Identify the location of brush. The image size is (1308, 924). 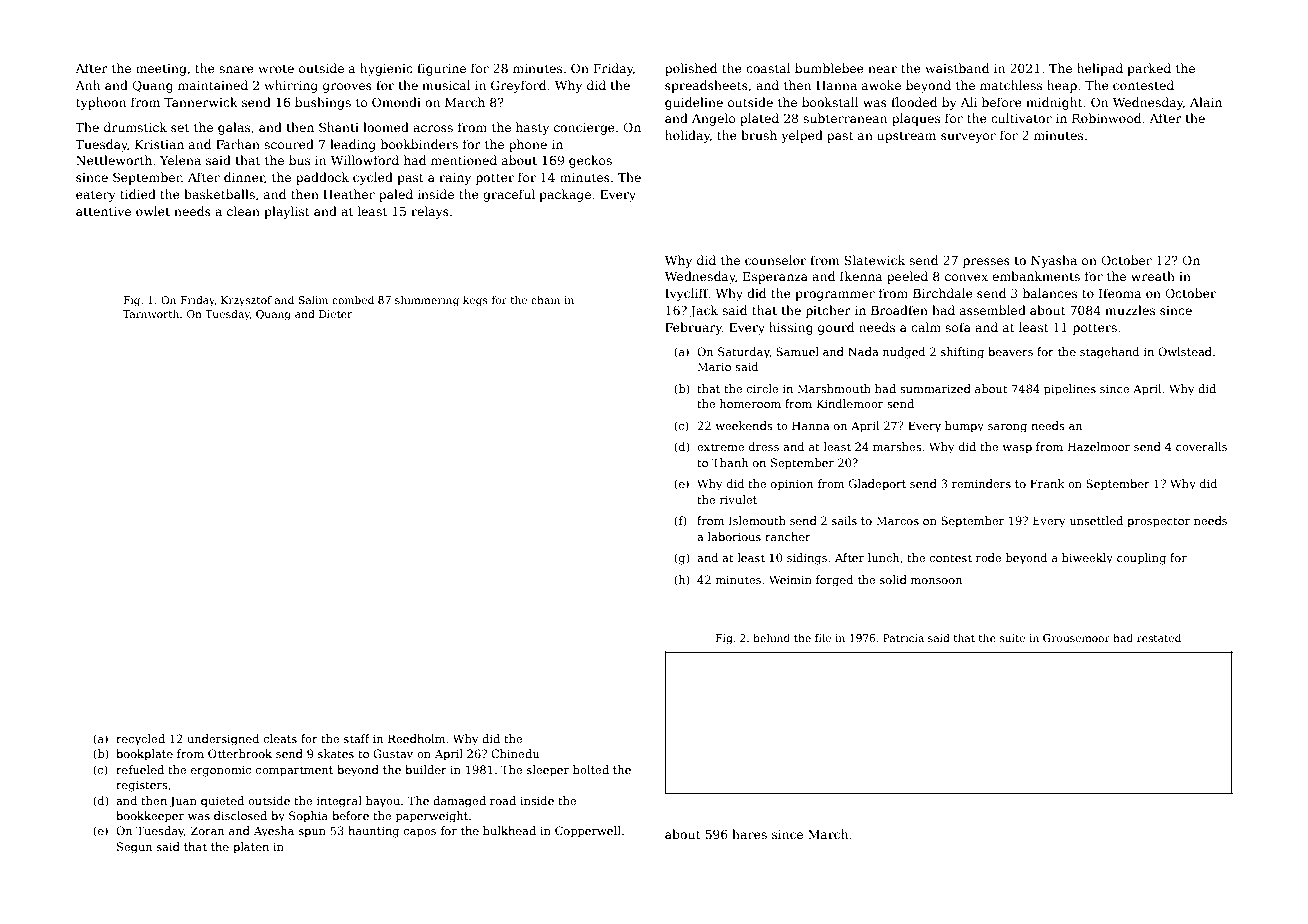
(759, 135).
